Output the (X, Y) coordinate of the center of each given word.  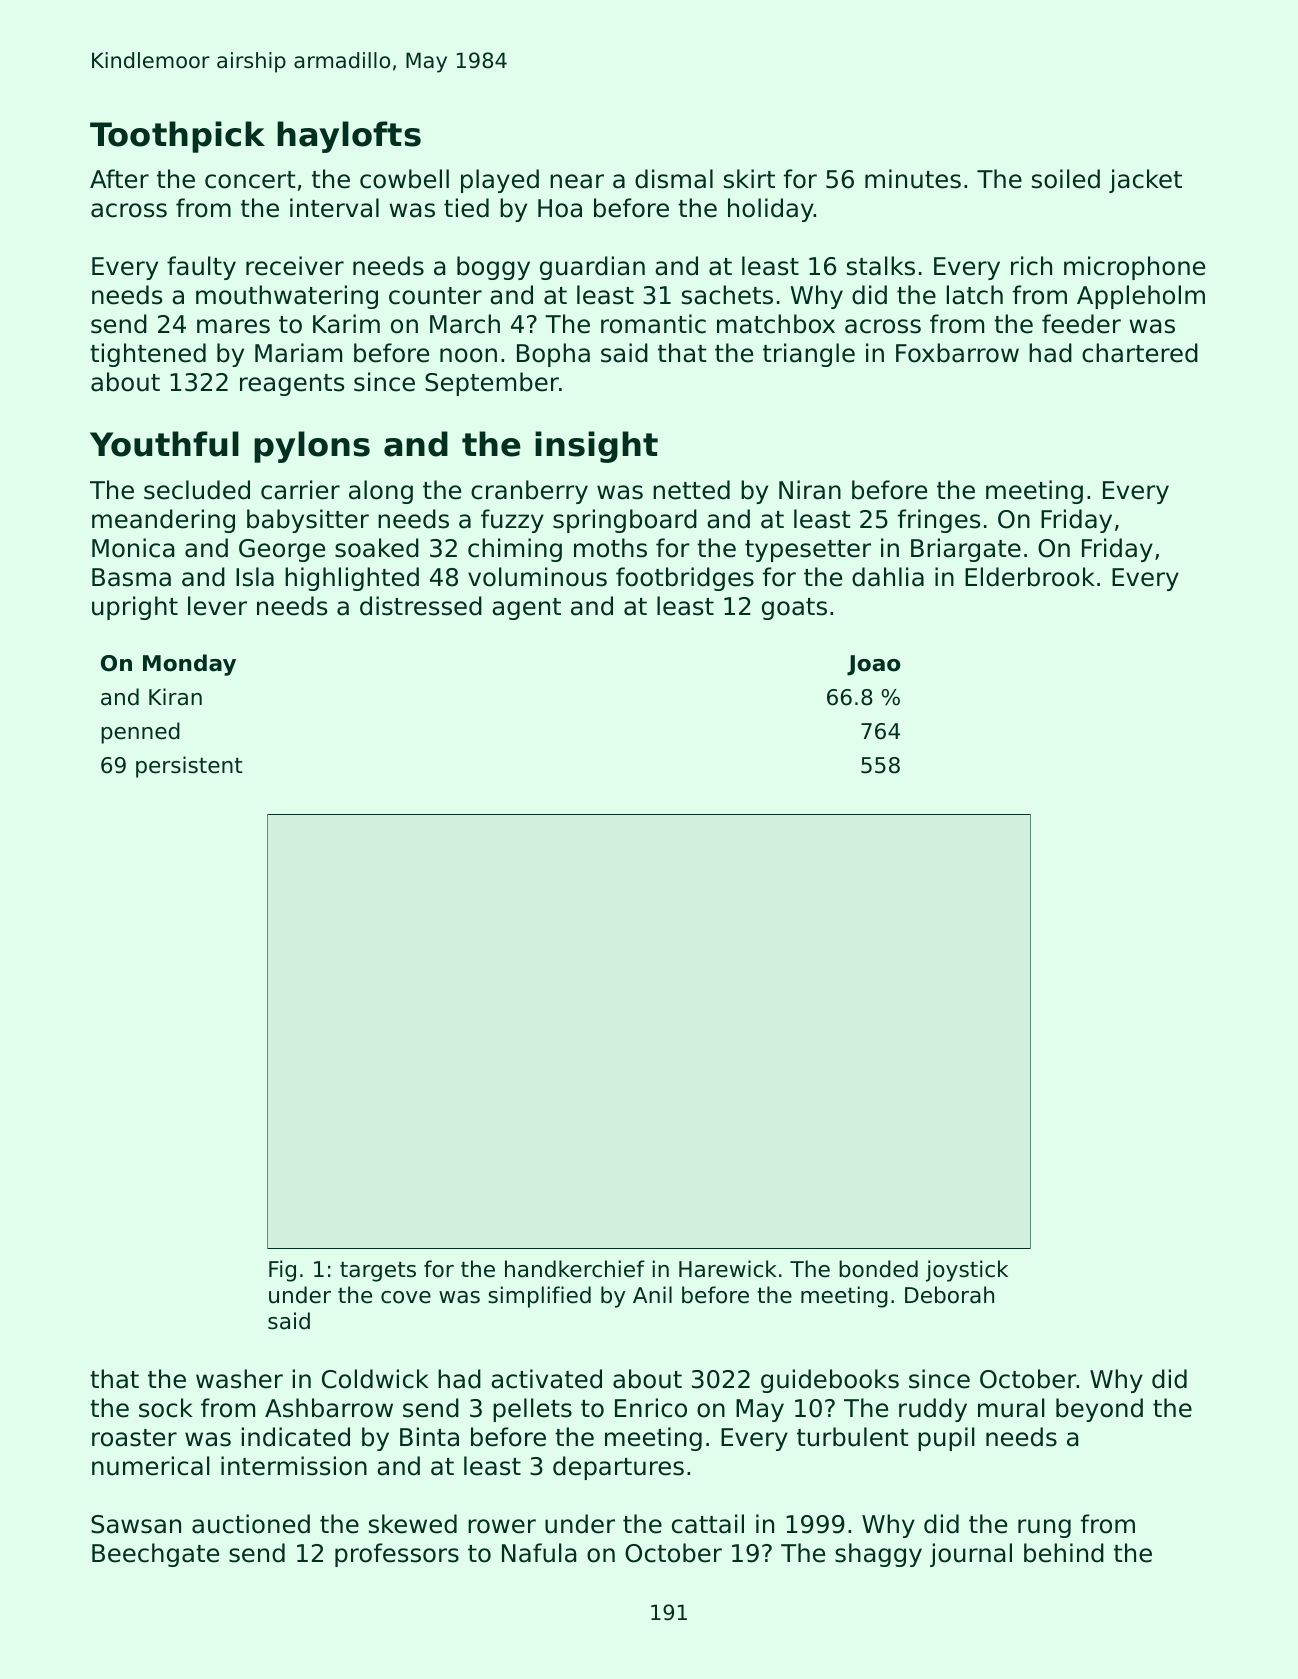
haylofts (349, 137)
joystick (967, 1271)
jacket (1145, 181)
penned (140, 733)
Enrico (651, 1408)
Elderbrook (1030, 577)
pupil (946, 1439)
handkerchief (575, 1269)
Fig (282, 1271)
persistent (189, 767)
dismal (674, 179)
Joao (873, 665)
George (282, 550)
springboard (625, 521)
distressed (421, 606)
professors (397, 1555)
